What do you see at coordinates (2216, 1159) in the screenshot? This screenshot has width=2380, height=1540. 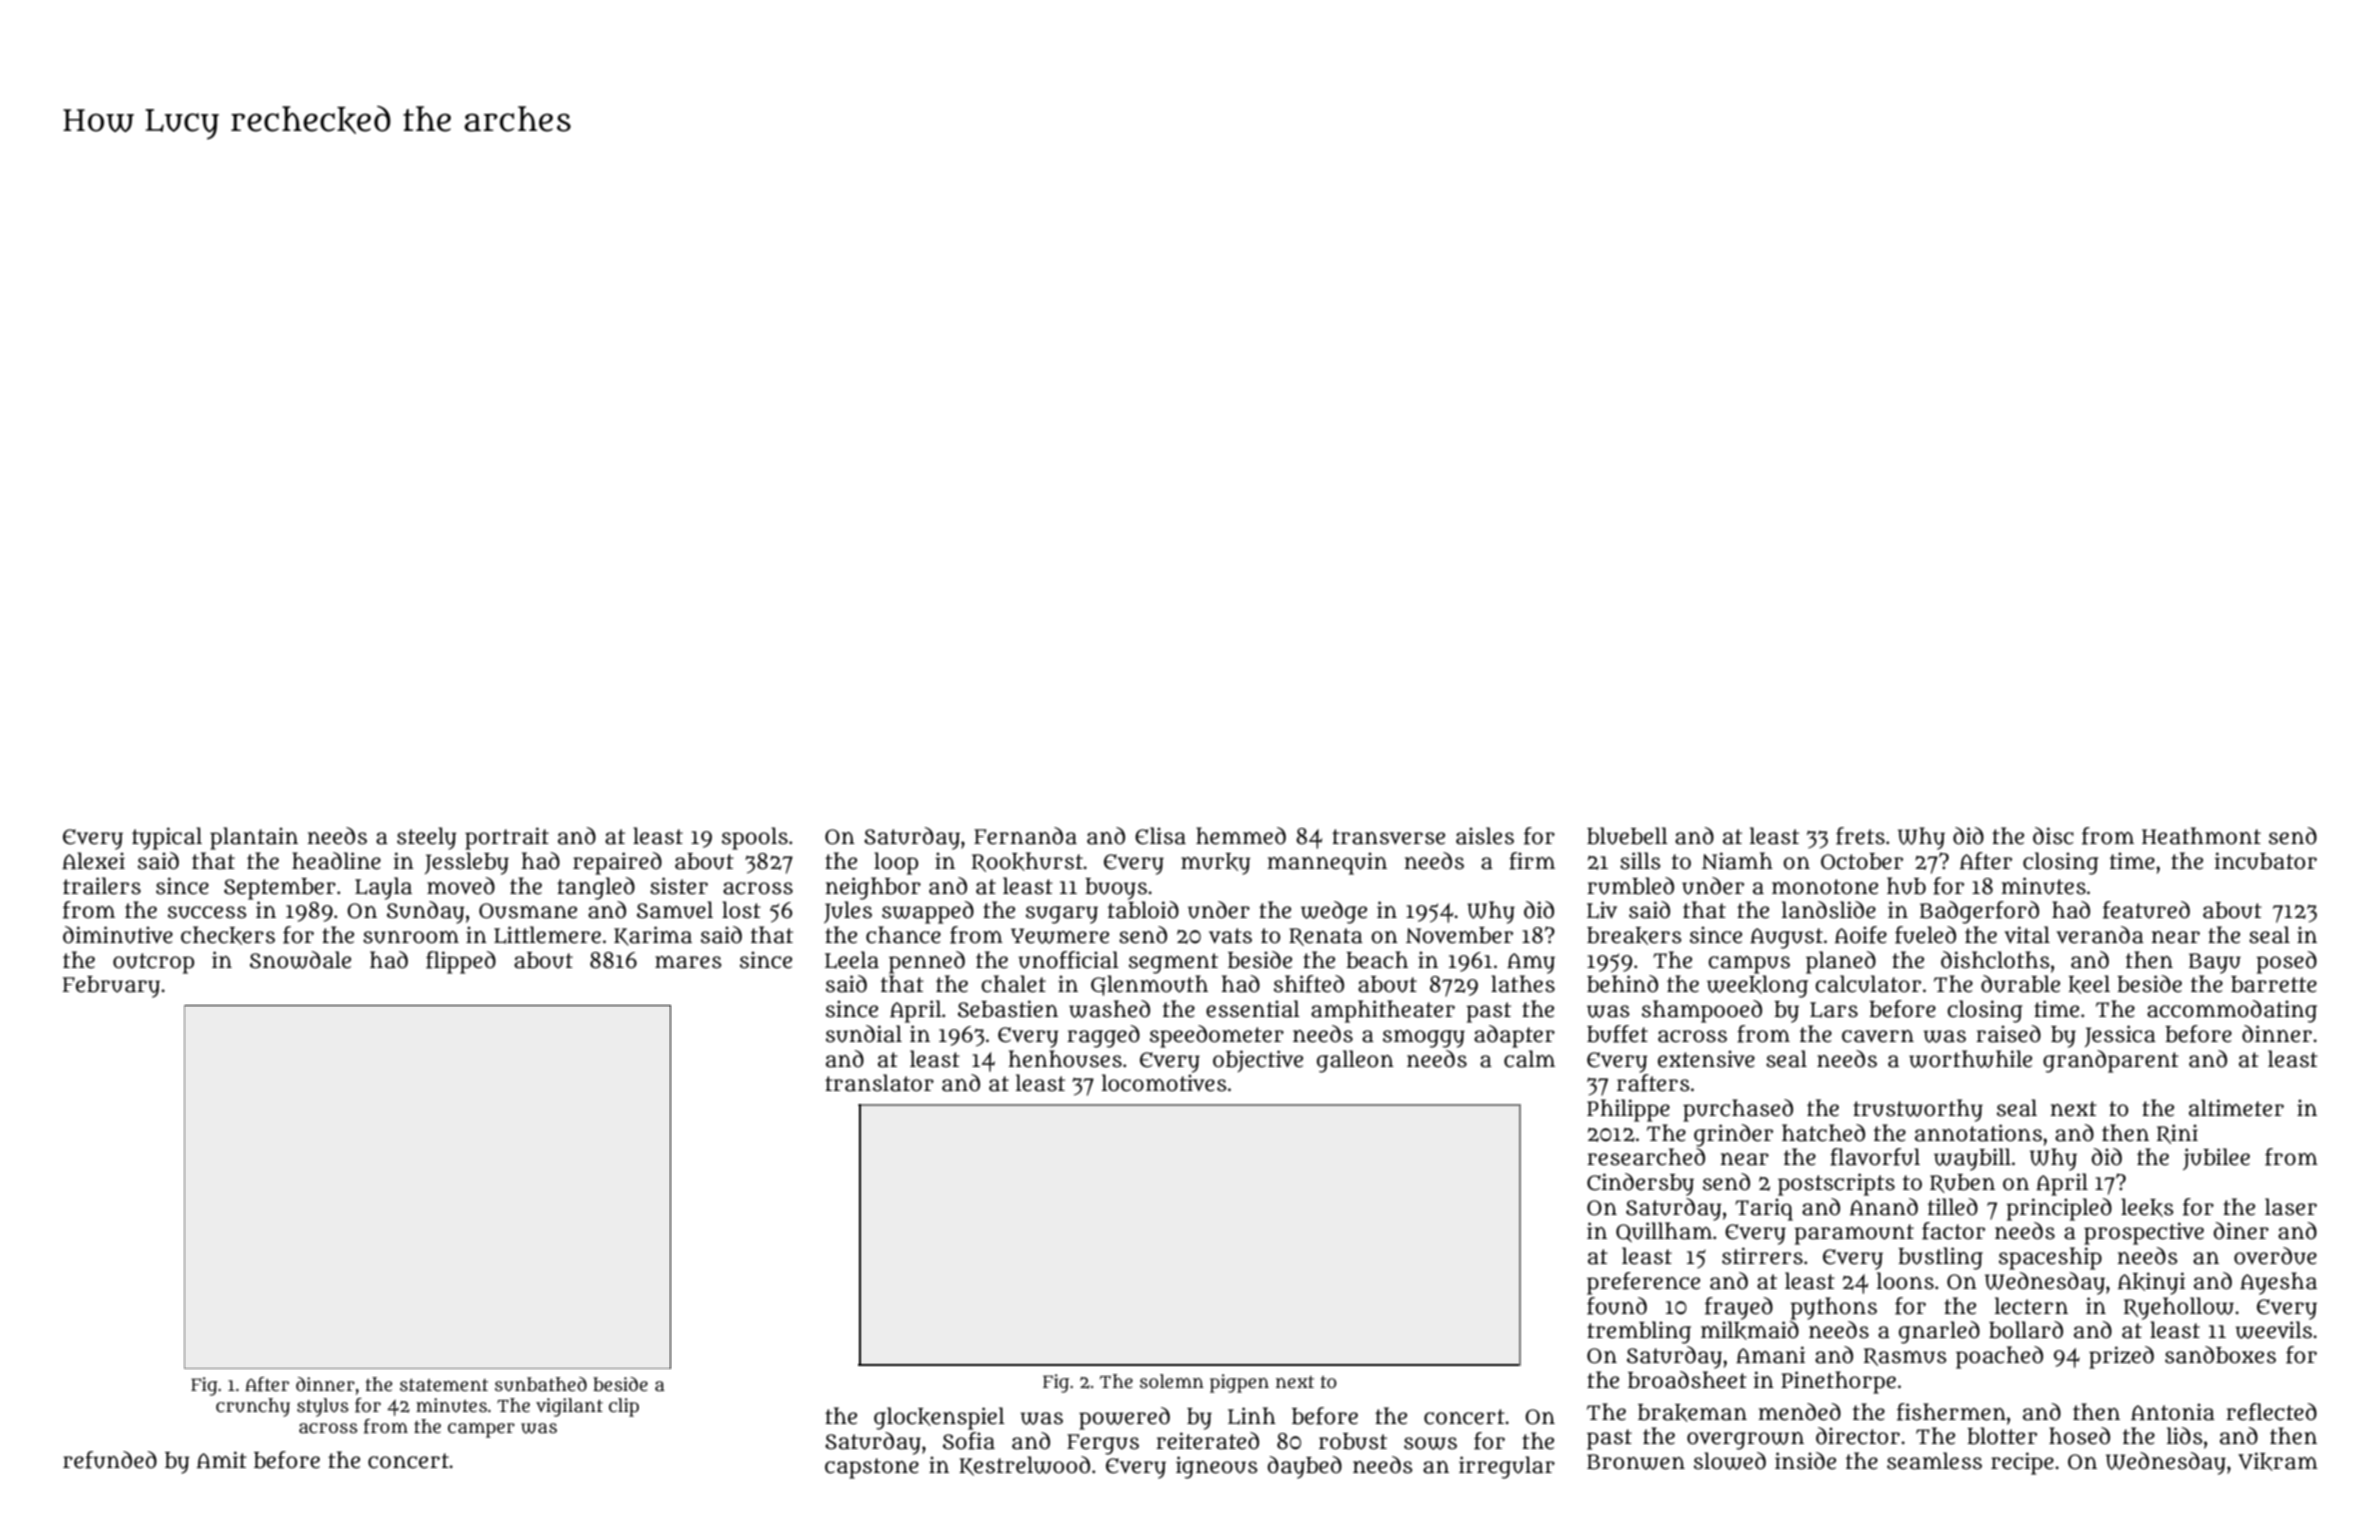 I see `jubilee` at bounding box center [2216, 1159].
